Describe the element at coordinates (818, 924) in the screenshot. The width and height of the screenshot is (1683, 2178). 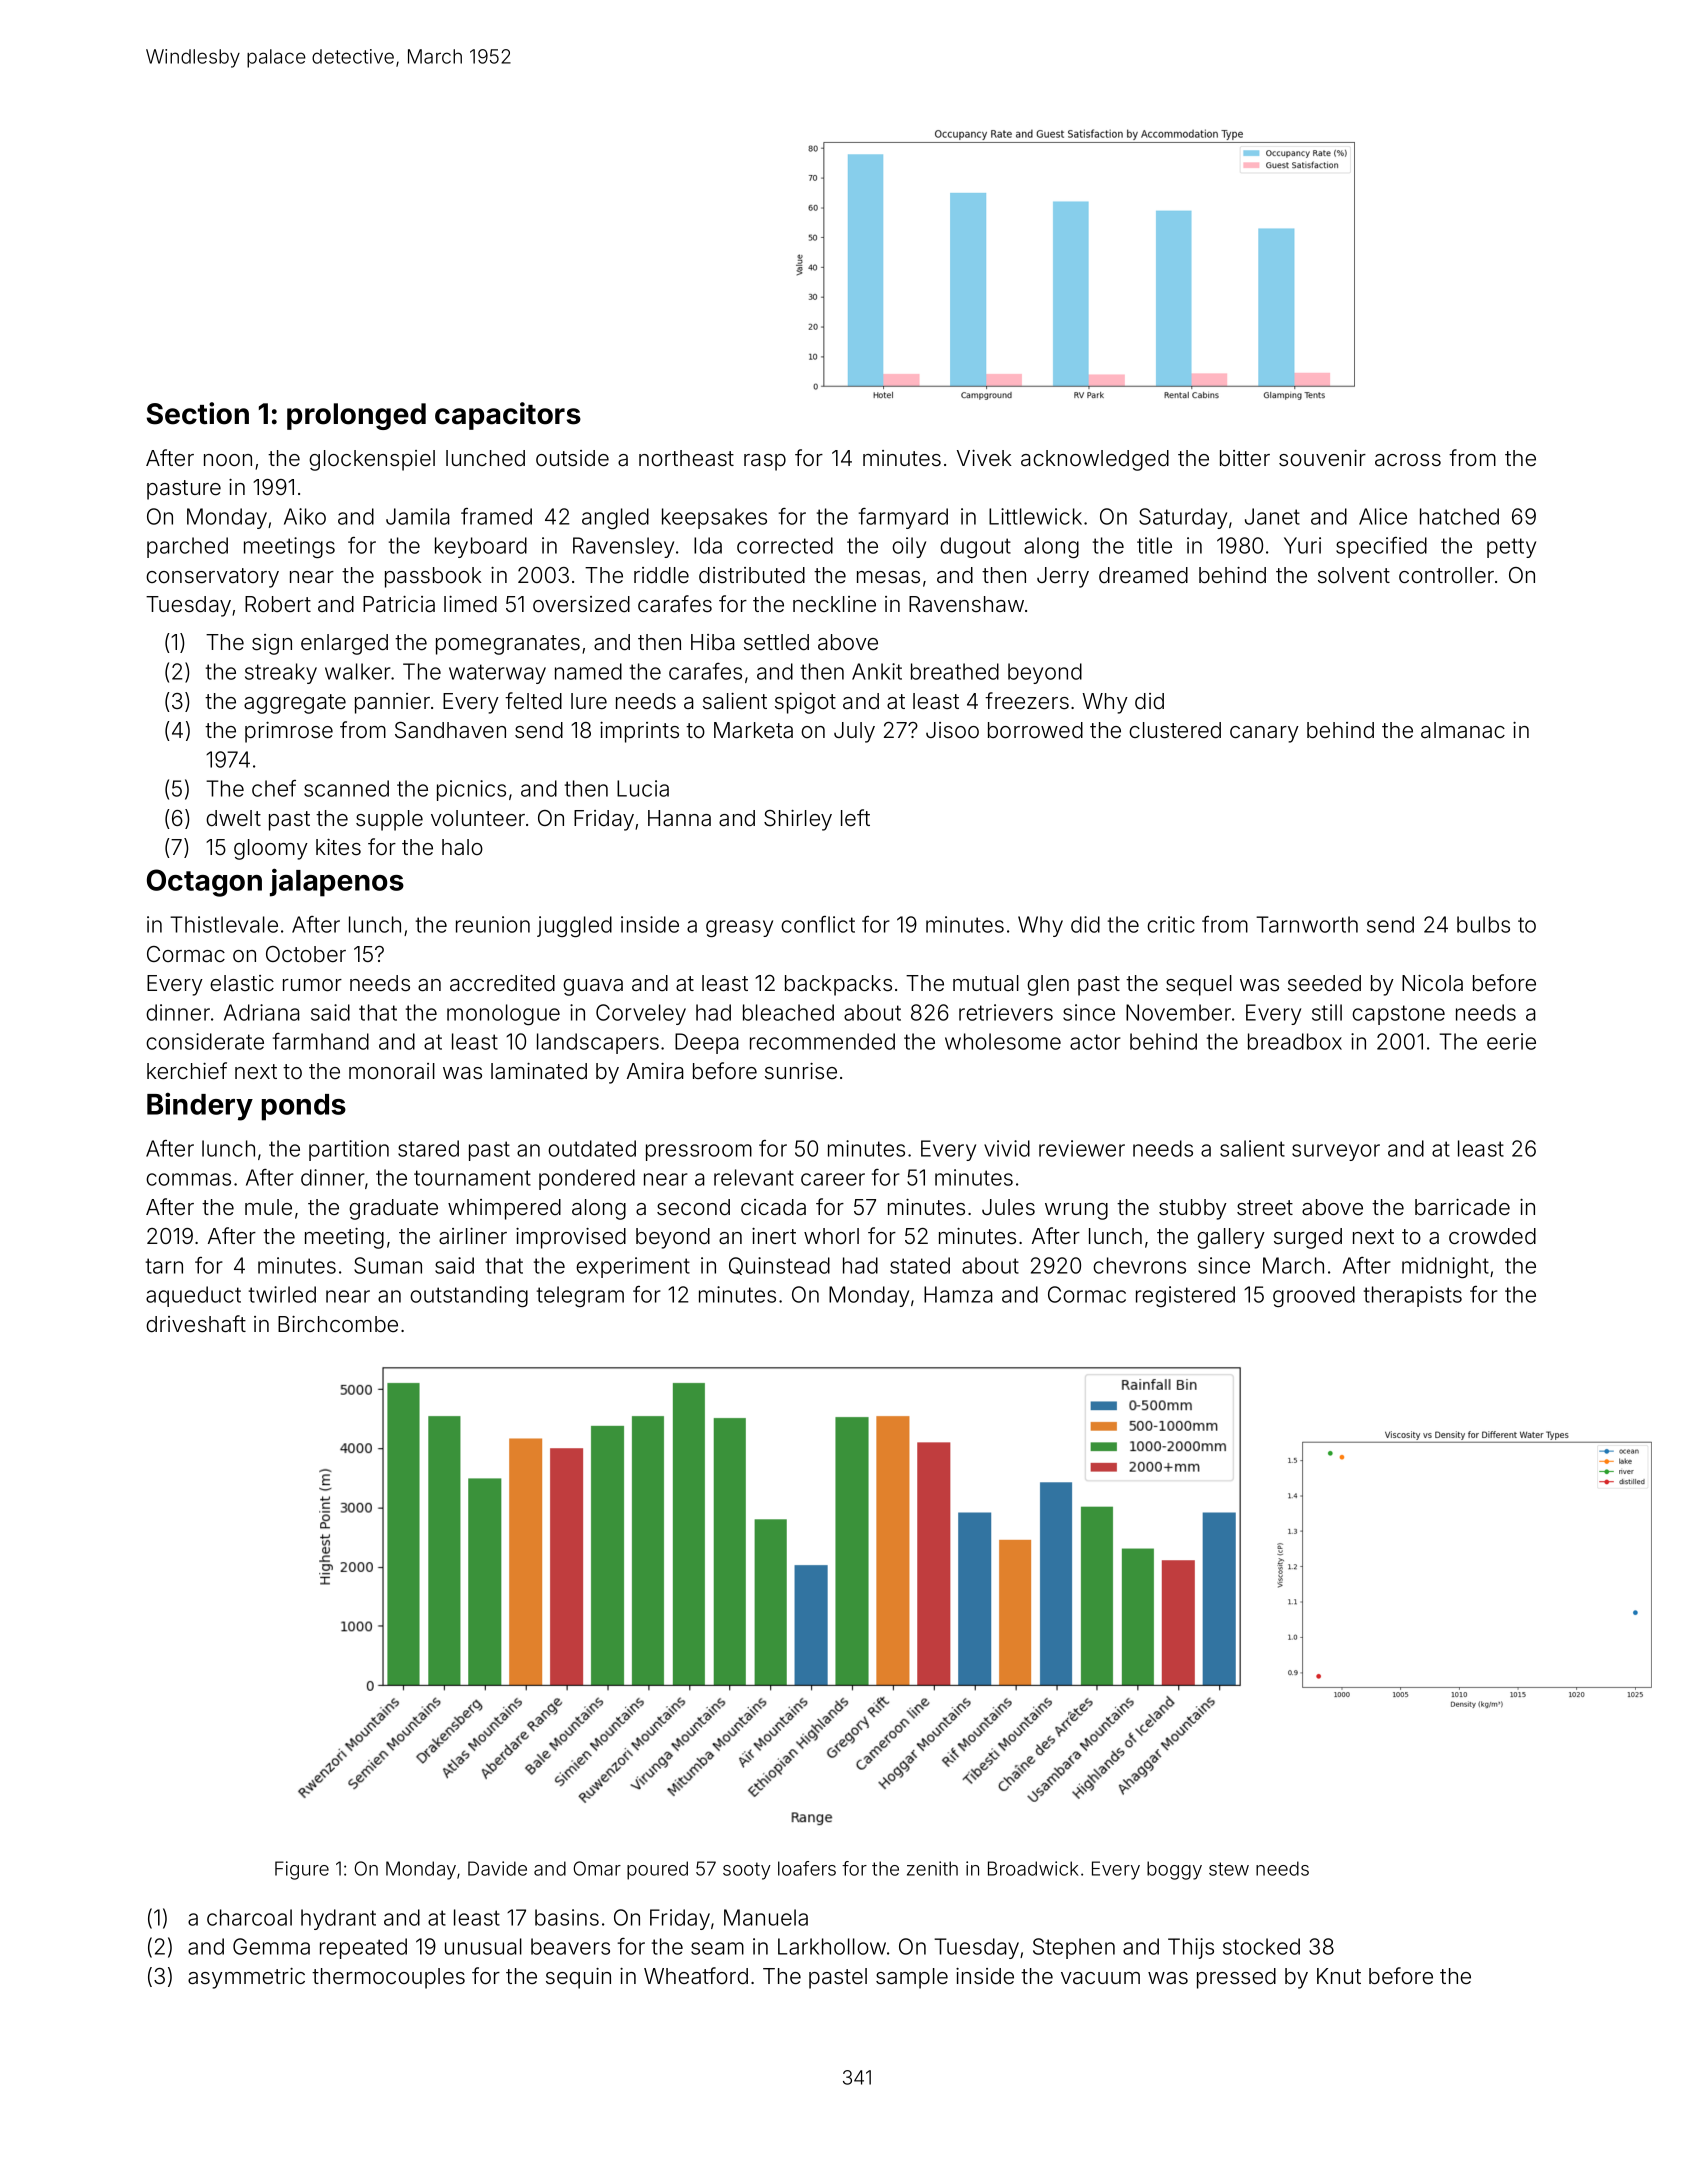
I see `conflict` at that location.
